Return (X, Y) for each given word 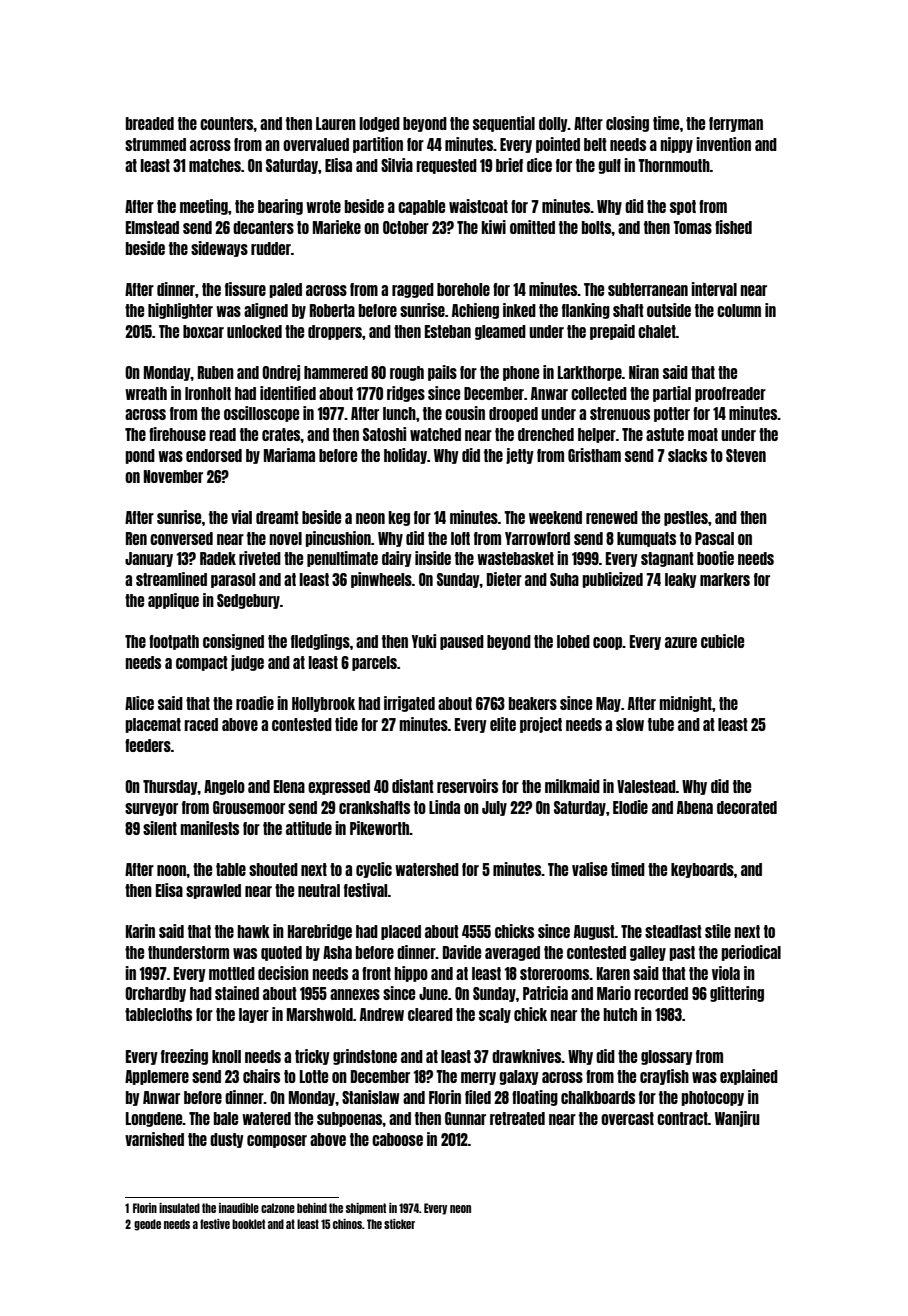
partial (672, 394)
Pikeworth (380, 828)
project (541, 725)
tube (661, 724)
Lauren (336, 123)
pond (140, 456)
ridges (406, 394)
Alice (139, 703)
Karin (140, 931)
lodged (379, 124)
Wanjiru (737, 1119)
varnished (154, 1139)
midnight (685, 704)
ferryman (736, 124)
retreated (517, 1118)
